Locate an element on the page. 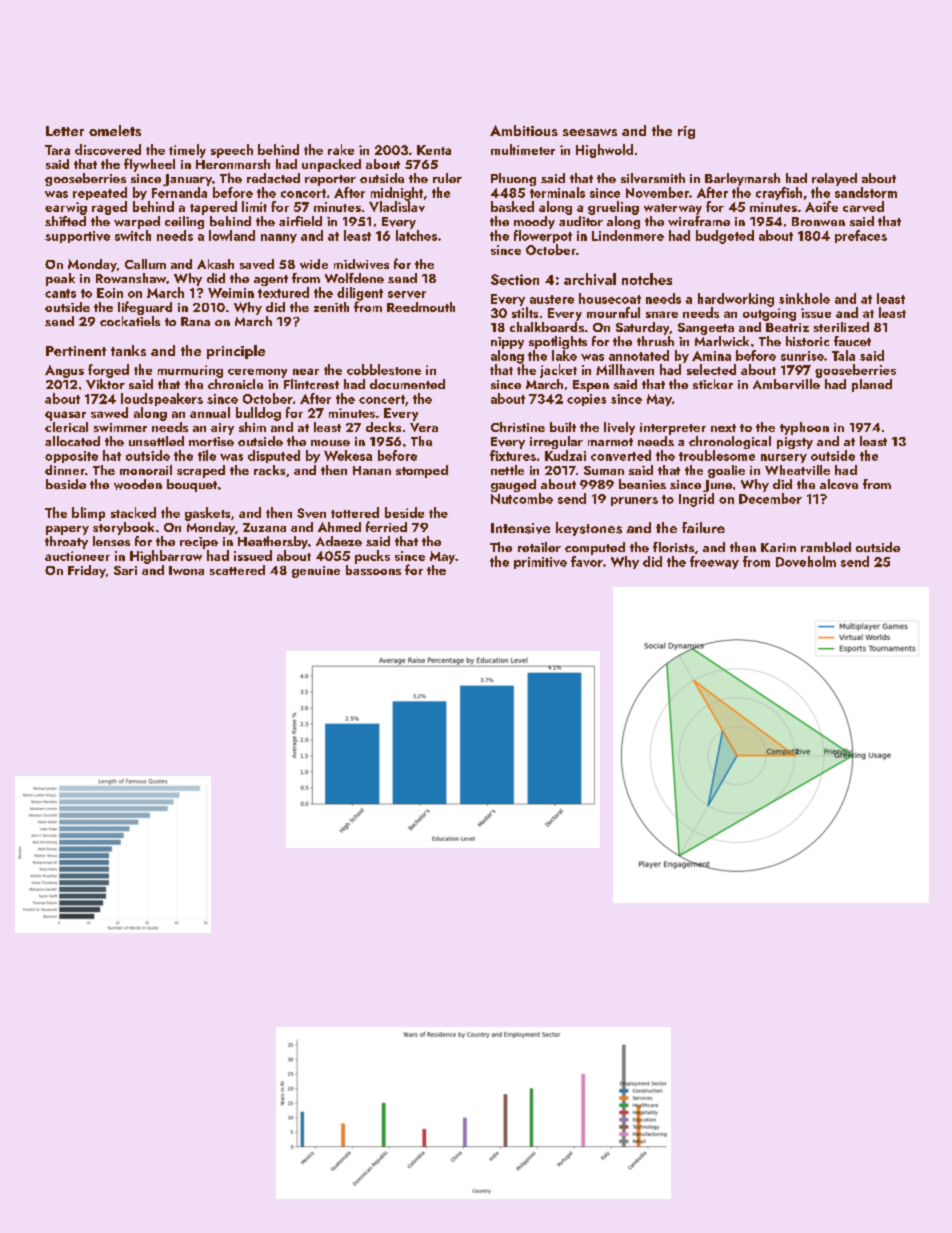  Sari is located at coordinates (125, 570).
